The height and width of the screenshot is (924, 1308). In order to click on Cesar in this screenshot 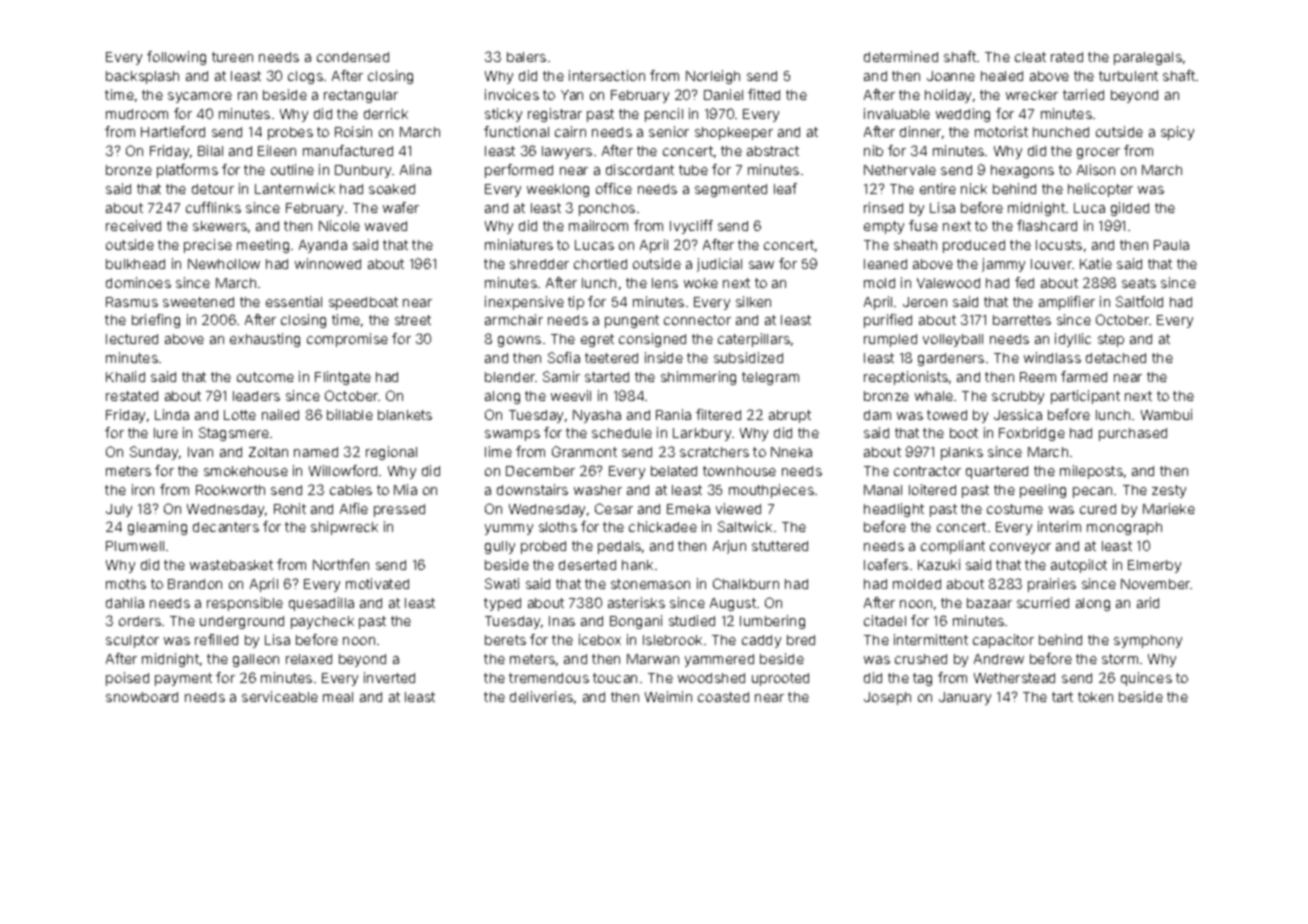, I will do `click(614, 508)`.
